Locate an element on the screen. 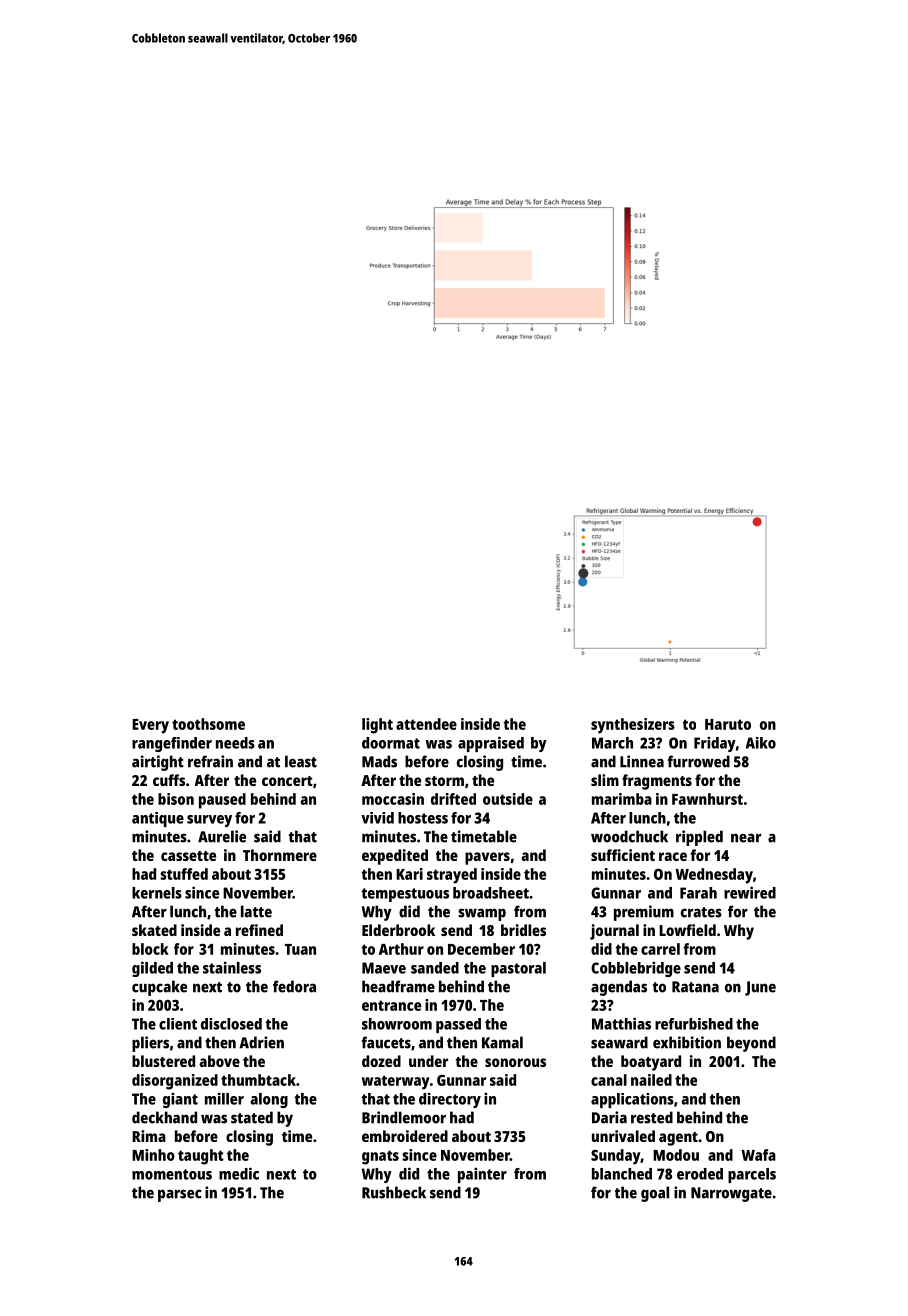 Image resolution: width=908 pixels, height=1316 pixels. fedora is located at coordinates (294, 986).
